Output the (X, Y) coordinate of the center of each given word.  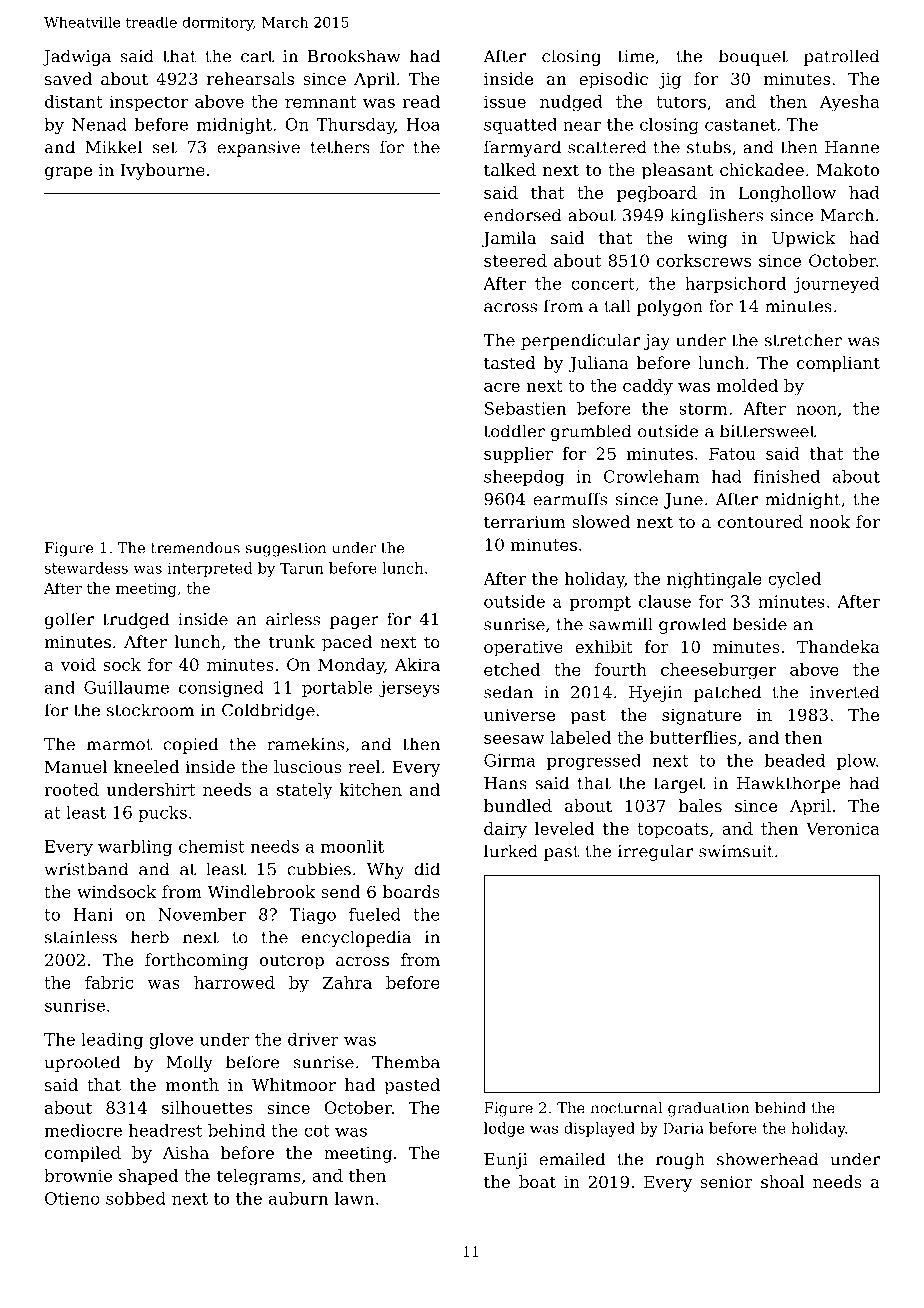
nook (829, 521)
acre (502, 387)
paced (347, 643)
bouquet (753, 57)
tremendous (195, 548)
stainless (81, 937)
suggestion (286, 549)
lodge (504, 1129)
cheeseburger (718, 671)
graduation (709, 1109)
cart (257, 57)
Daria (683, 1128)
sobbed (136, 1198)
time (636, 56)
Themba (406, 1062)
